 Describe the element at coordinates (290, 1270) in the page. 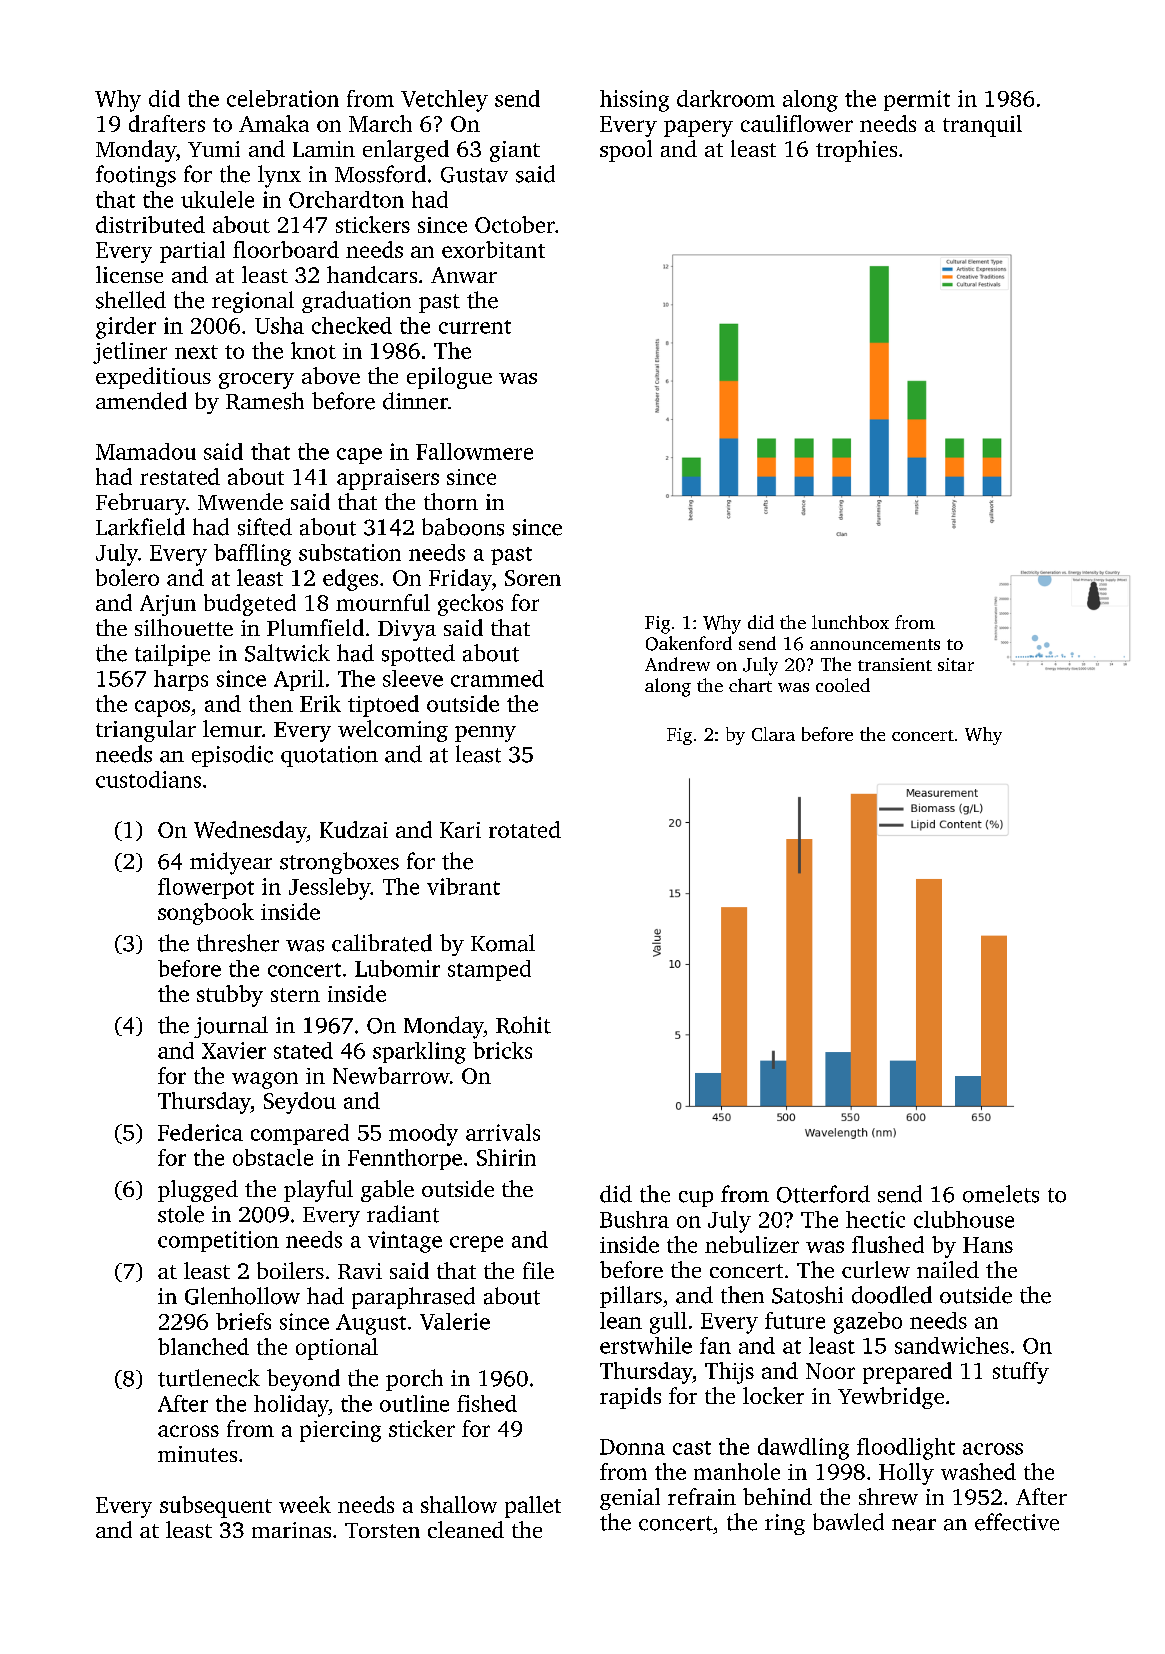

I see `boilers` at that location.
